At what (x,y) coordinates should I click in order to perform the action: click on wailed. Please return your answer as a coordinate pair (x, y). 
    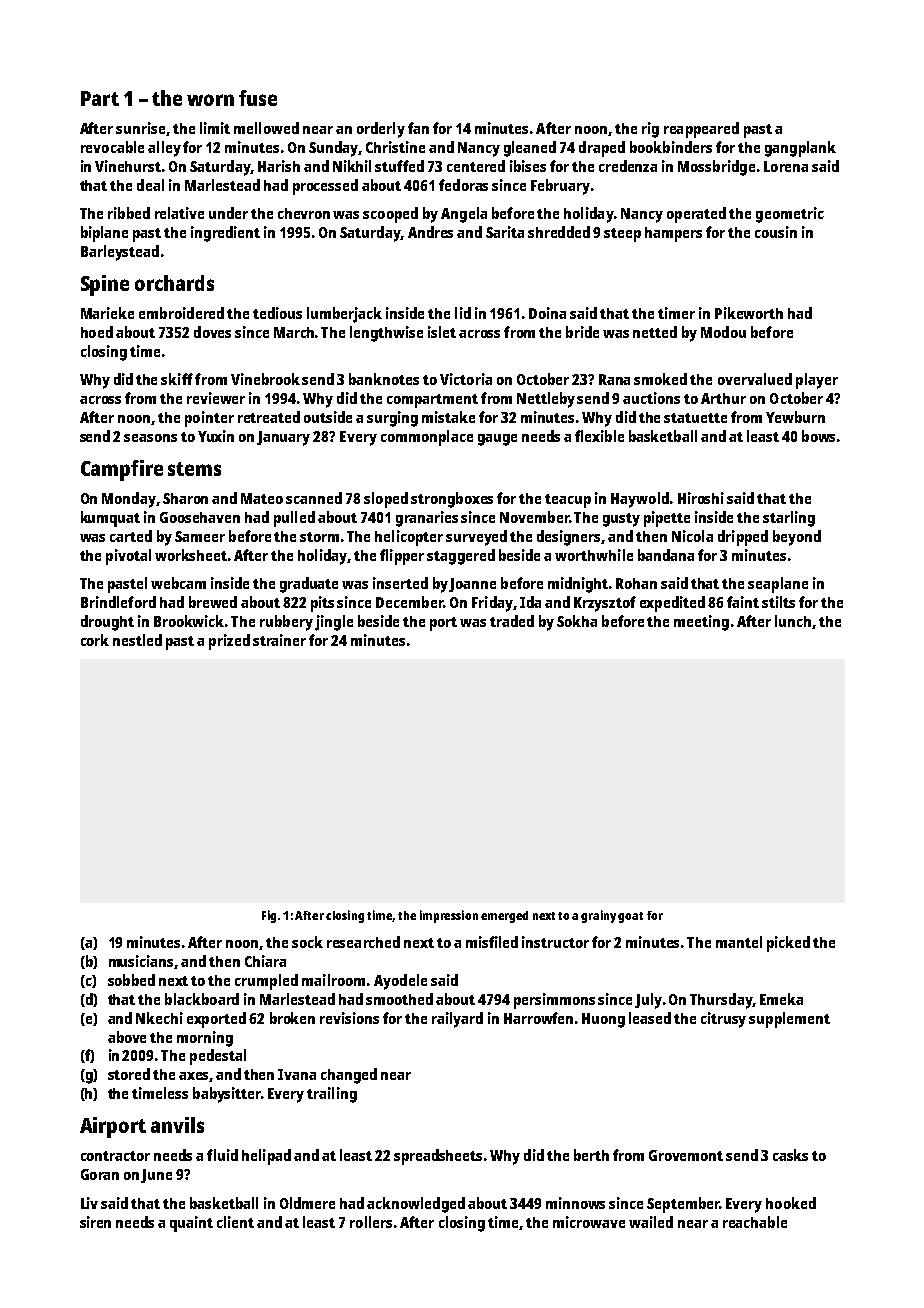
    Looking at the image, I should click on (651, 1222).
